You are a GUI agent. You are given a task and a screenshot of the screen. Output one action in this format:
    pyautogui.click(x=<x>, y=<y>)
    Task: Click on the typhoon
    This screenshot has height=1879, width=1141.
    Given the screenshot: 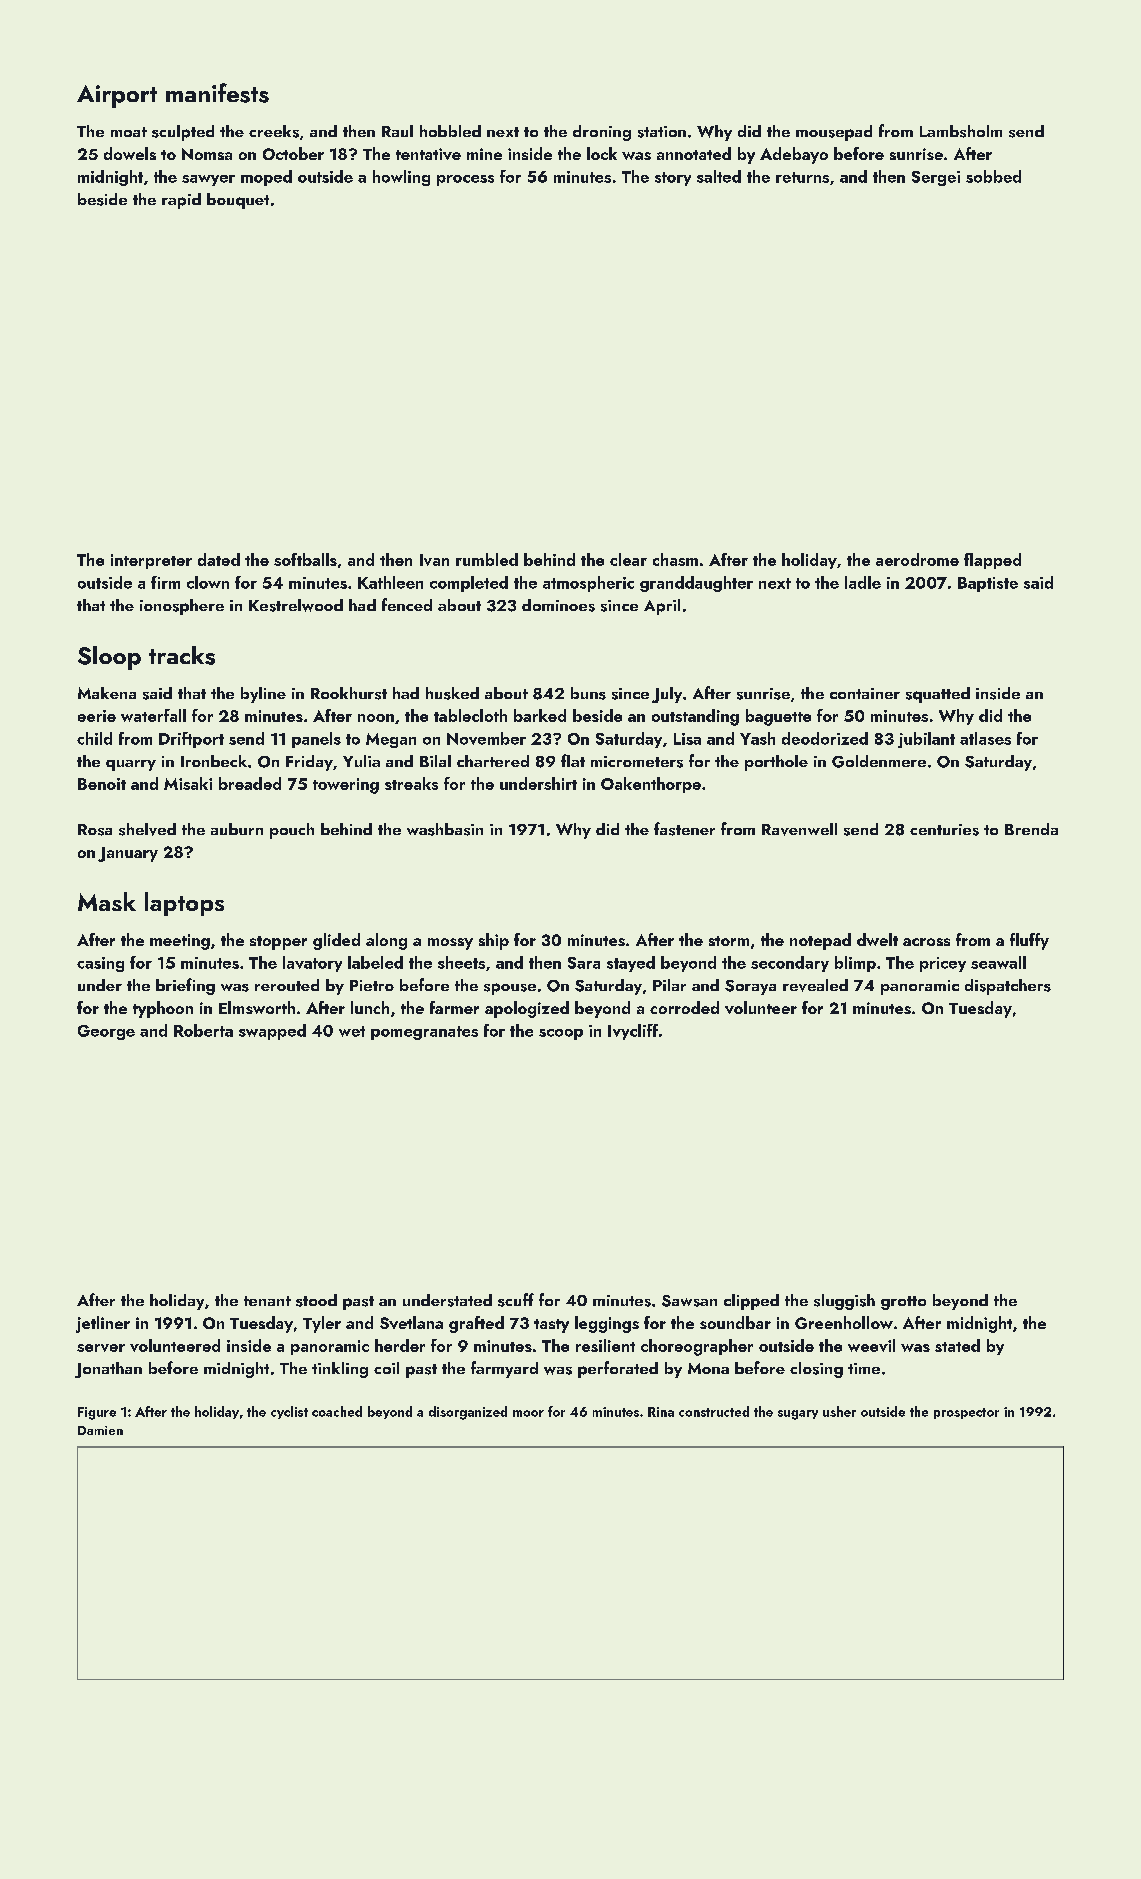 What is the action you would take?
    pyautogui.click(x=163, y=1009)
